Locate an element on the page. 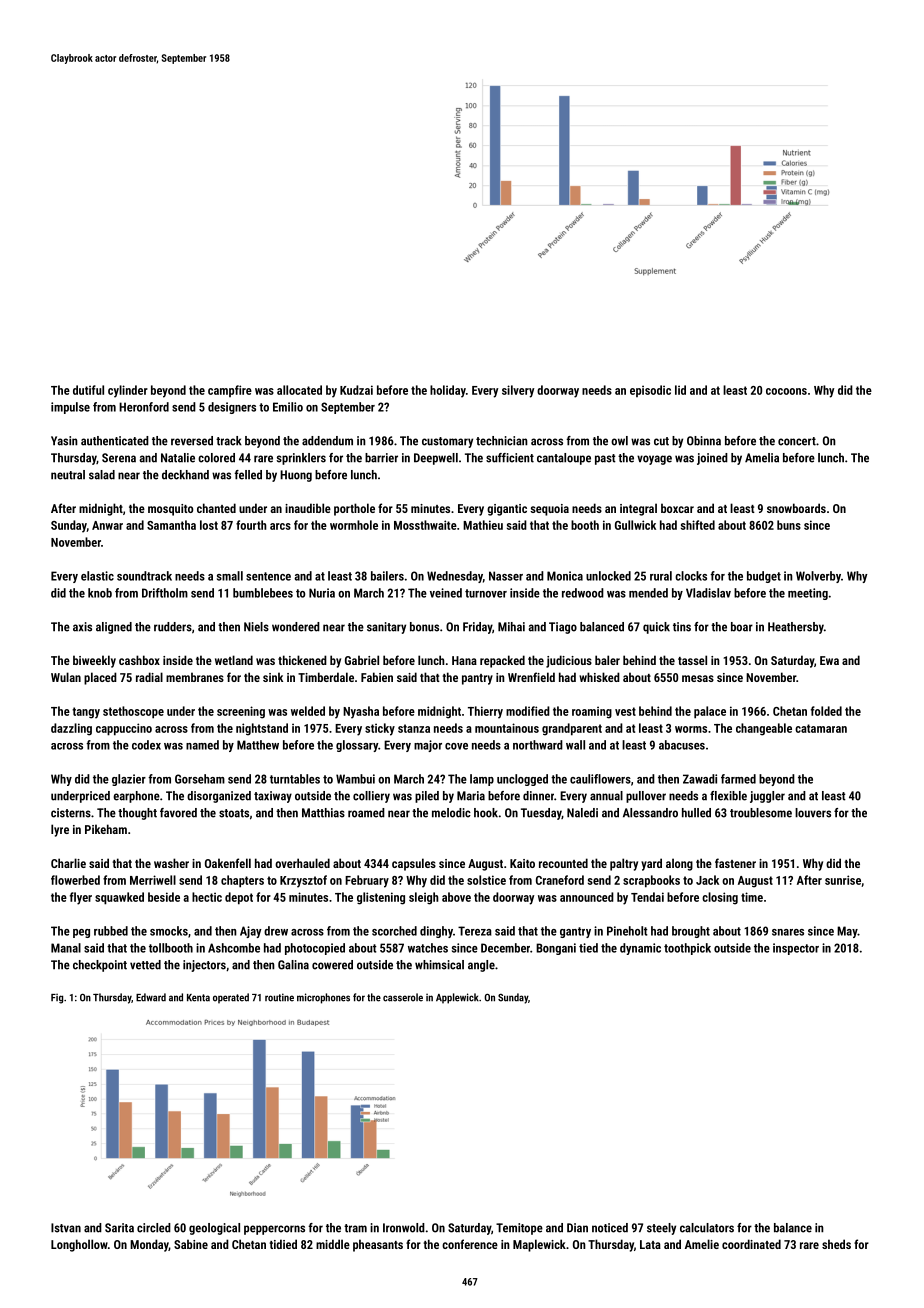  geological is located at coordinates (214, 1229).
